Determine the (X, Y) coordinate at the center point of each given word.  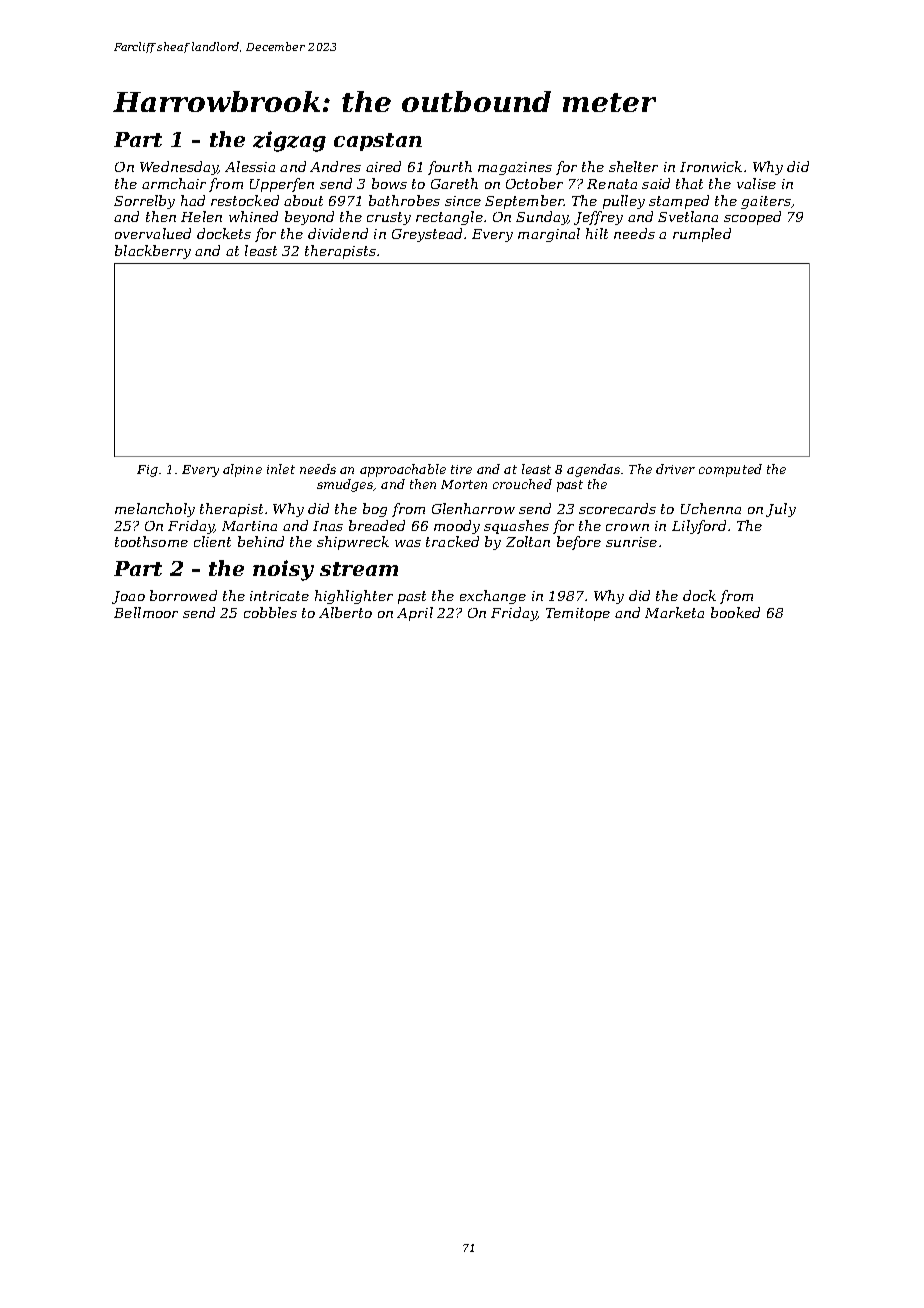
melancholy (155, 510)
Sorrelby (144, 202)
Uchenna (711, 508)
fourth (450, 168)
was (408, 543)
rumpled (702, 235)
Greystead (427, 235)
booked (735, 612)
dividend (338, 233)
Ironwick (711, 166)
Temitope (578, 614)
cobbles (270, 612)
